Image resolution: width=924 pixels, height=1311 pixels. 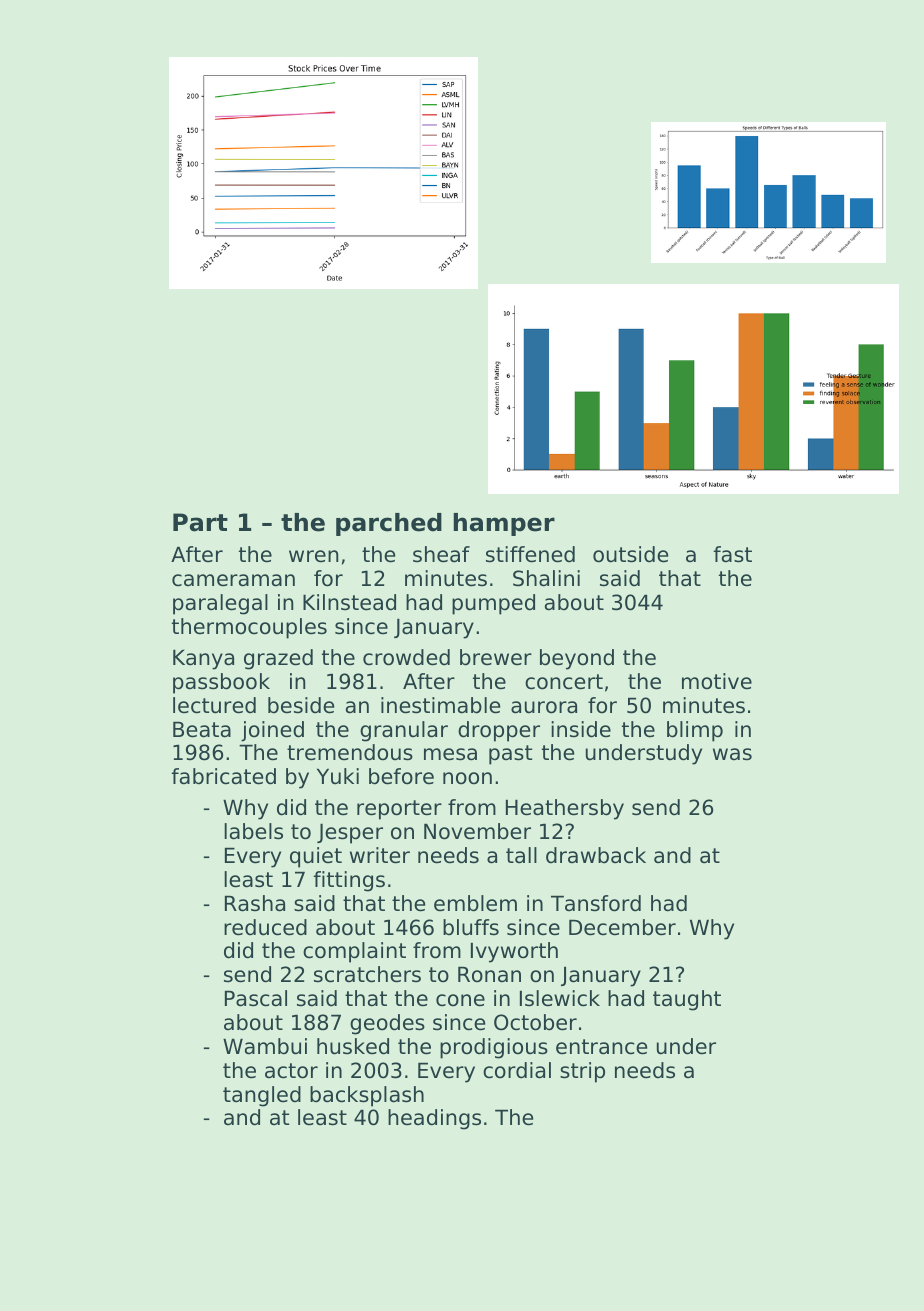 I want to click on quiet, so click(x=316, y=857).
